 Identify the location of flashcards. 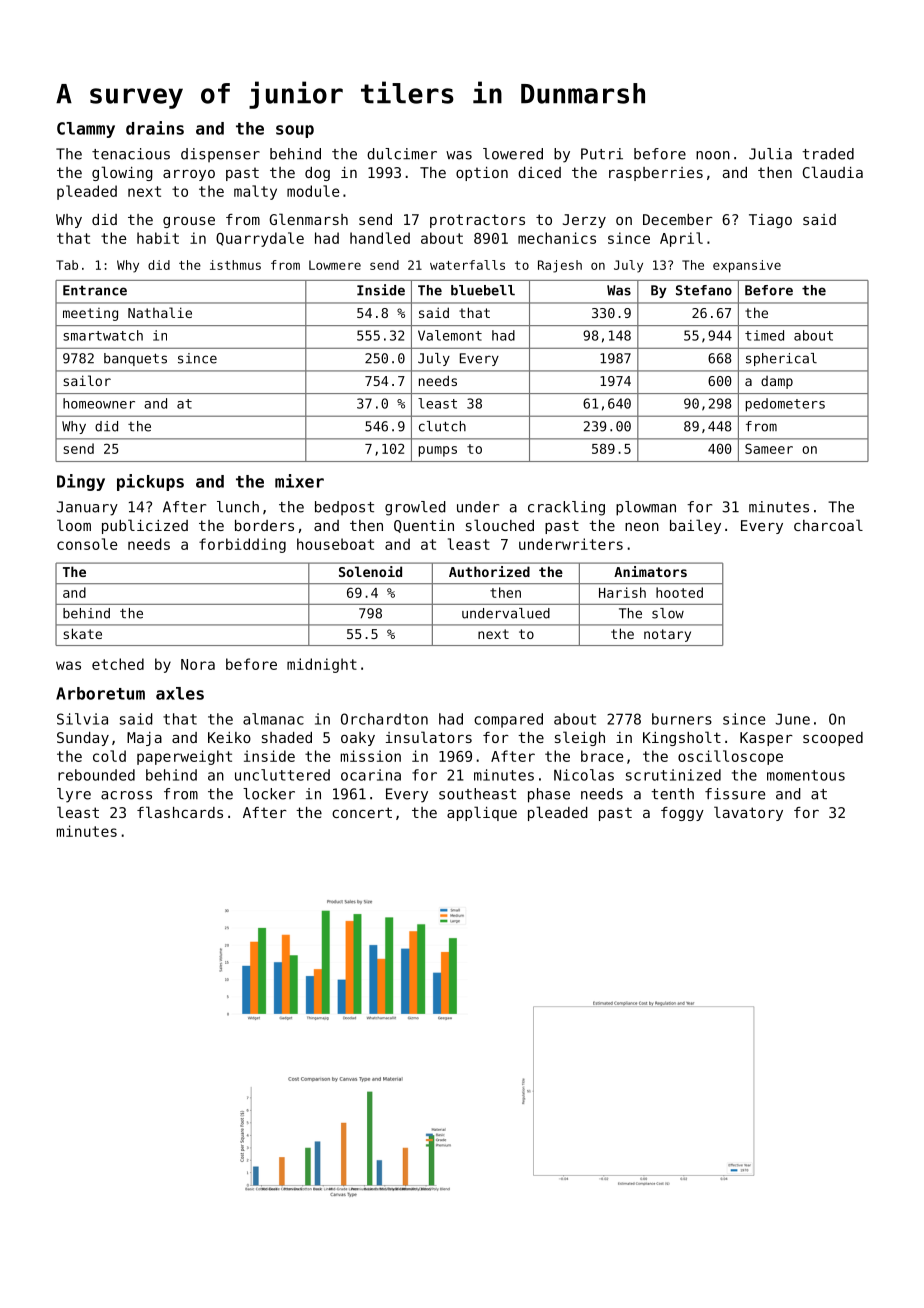
(180, 812).
